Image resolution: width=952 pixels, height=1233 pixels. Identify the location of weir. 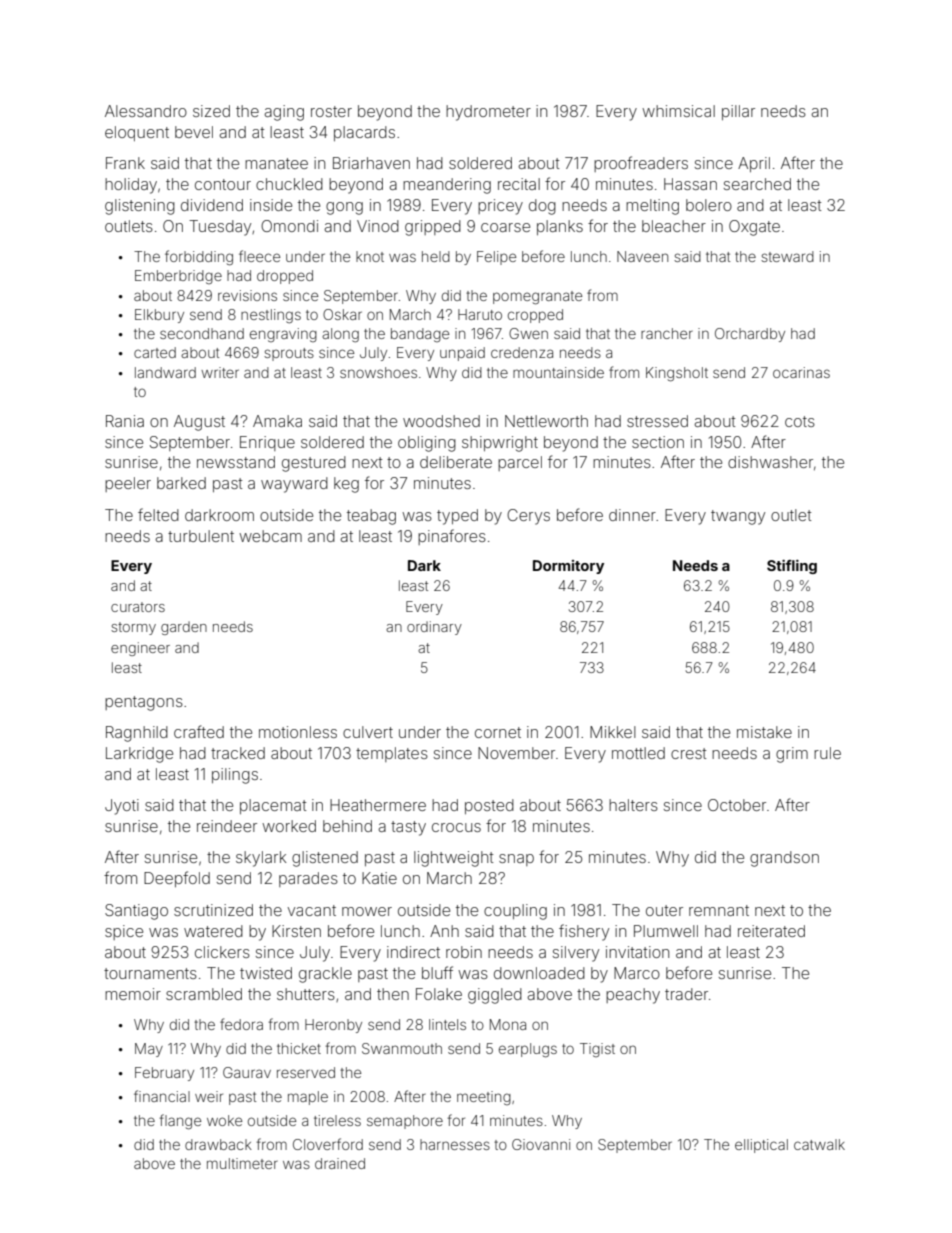
(209, 1096).
